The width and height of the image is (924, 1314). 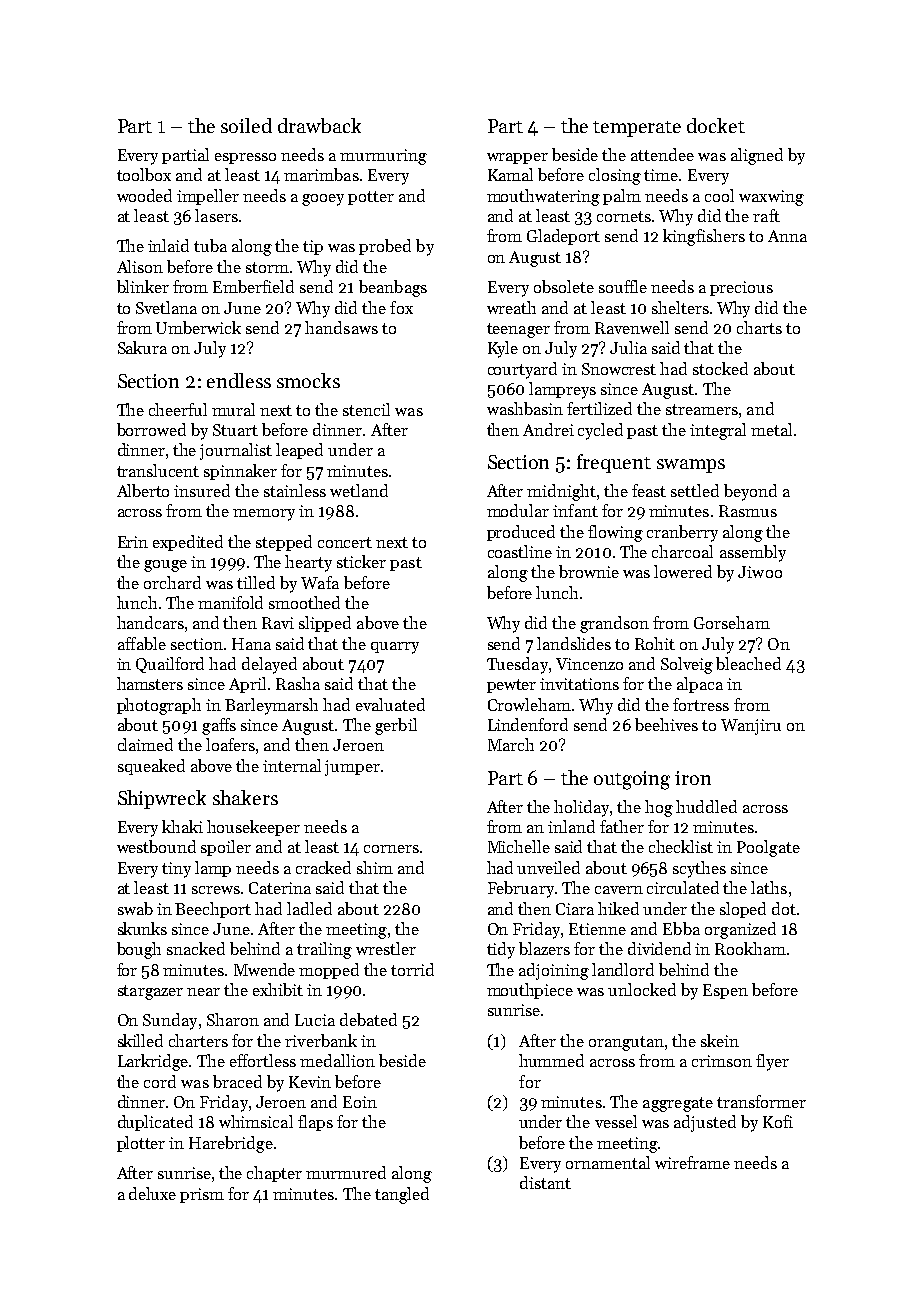 I want to click on ladled, so click(x=309, y=908).
